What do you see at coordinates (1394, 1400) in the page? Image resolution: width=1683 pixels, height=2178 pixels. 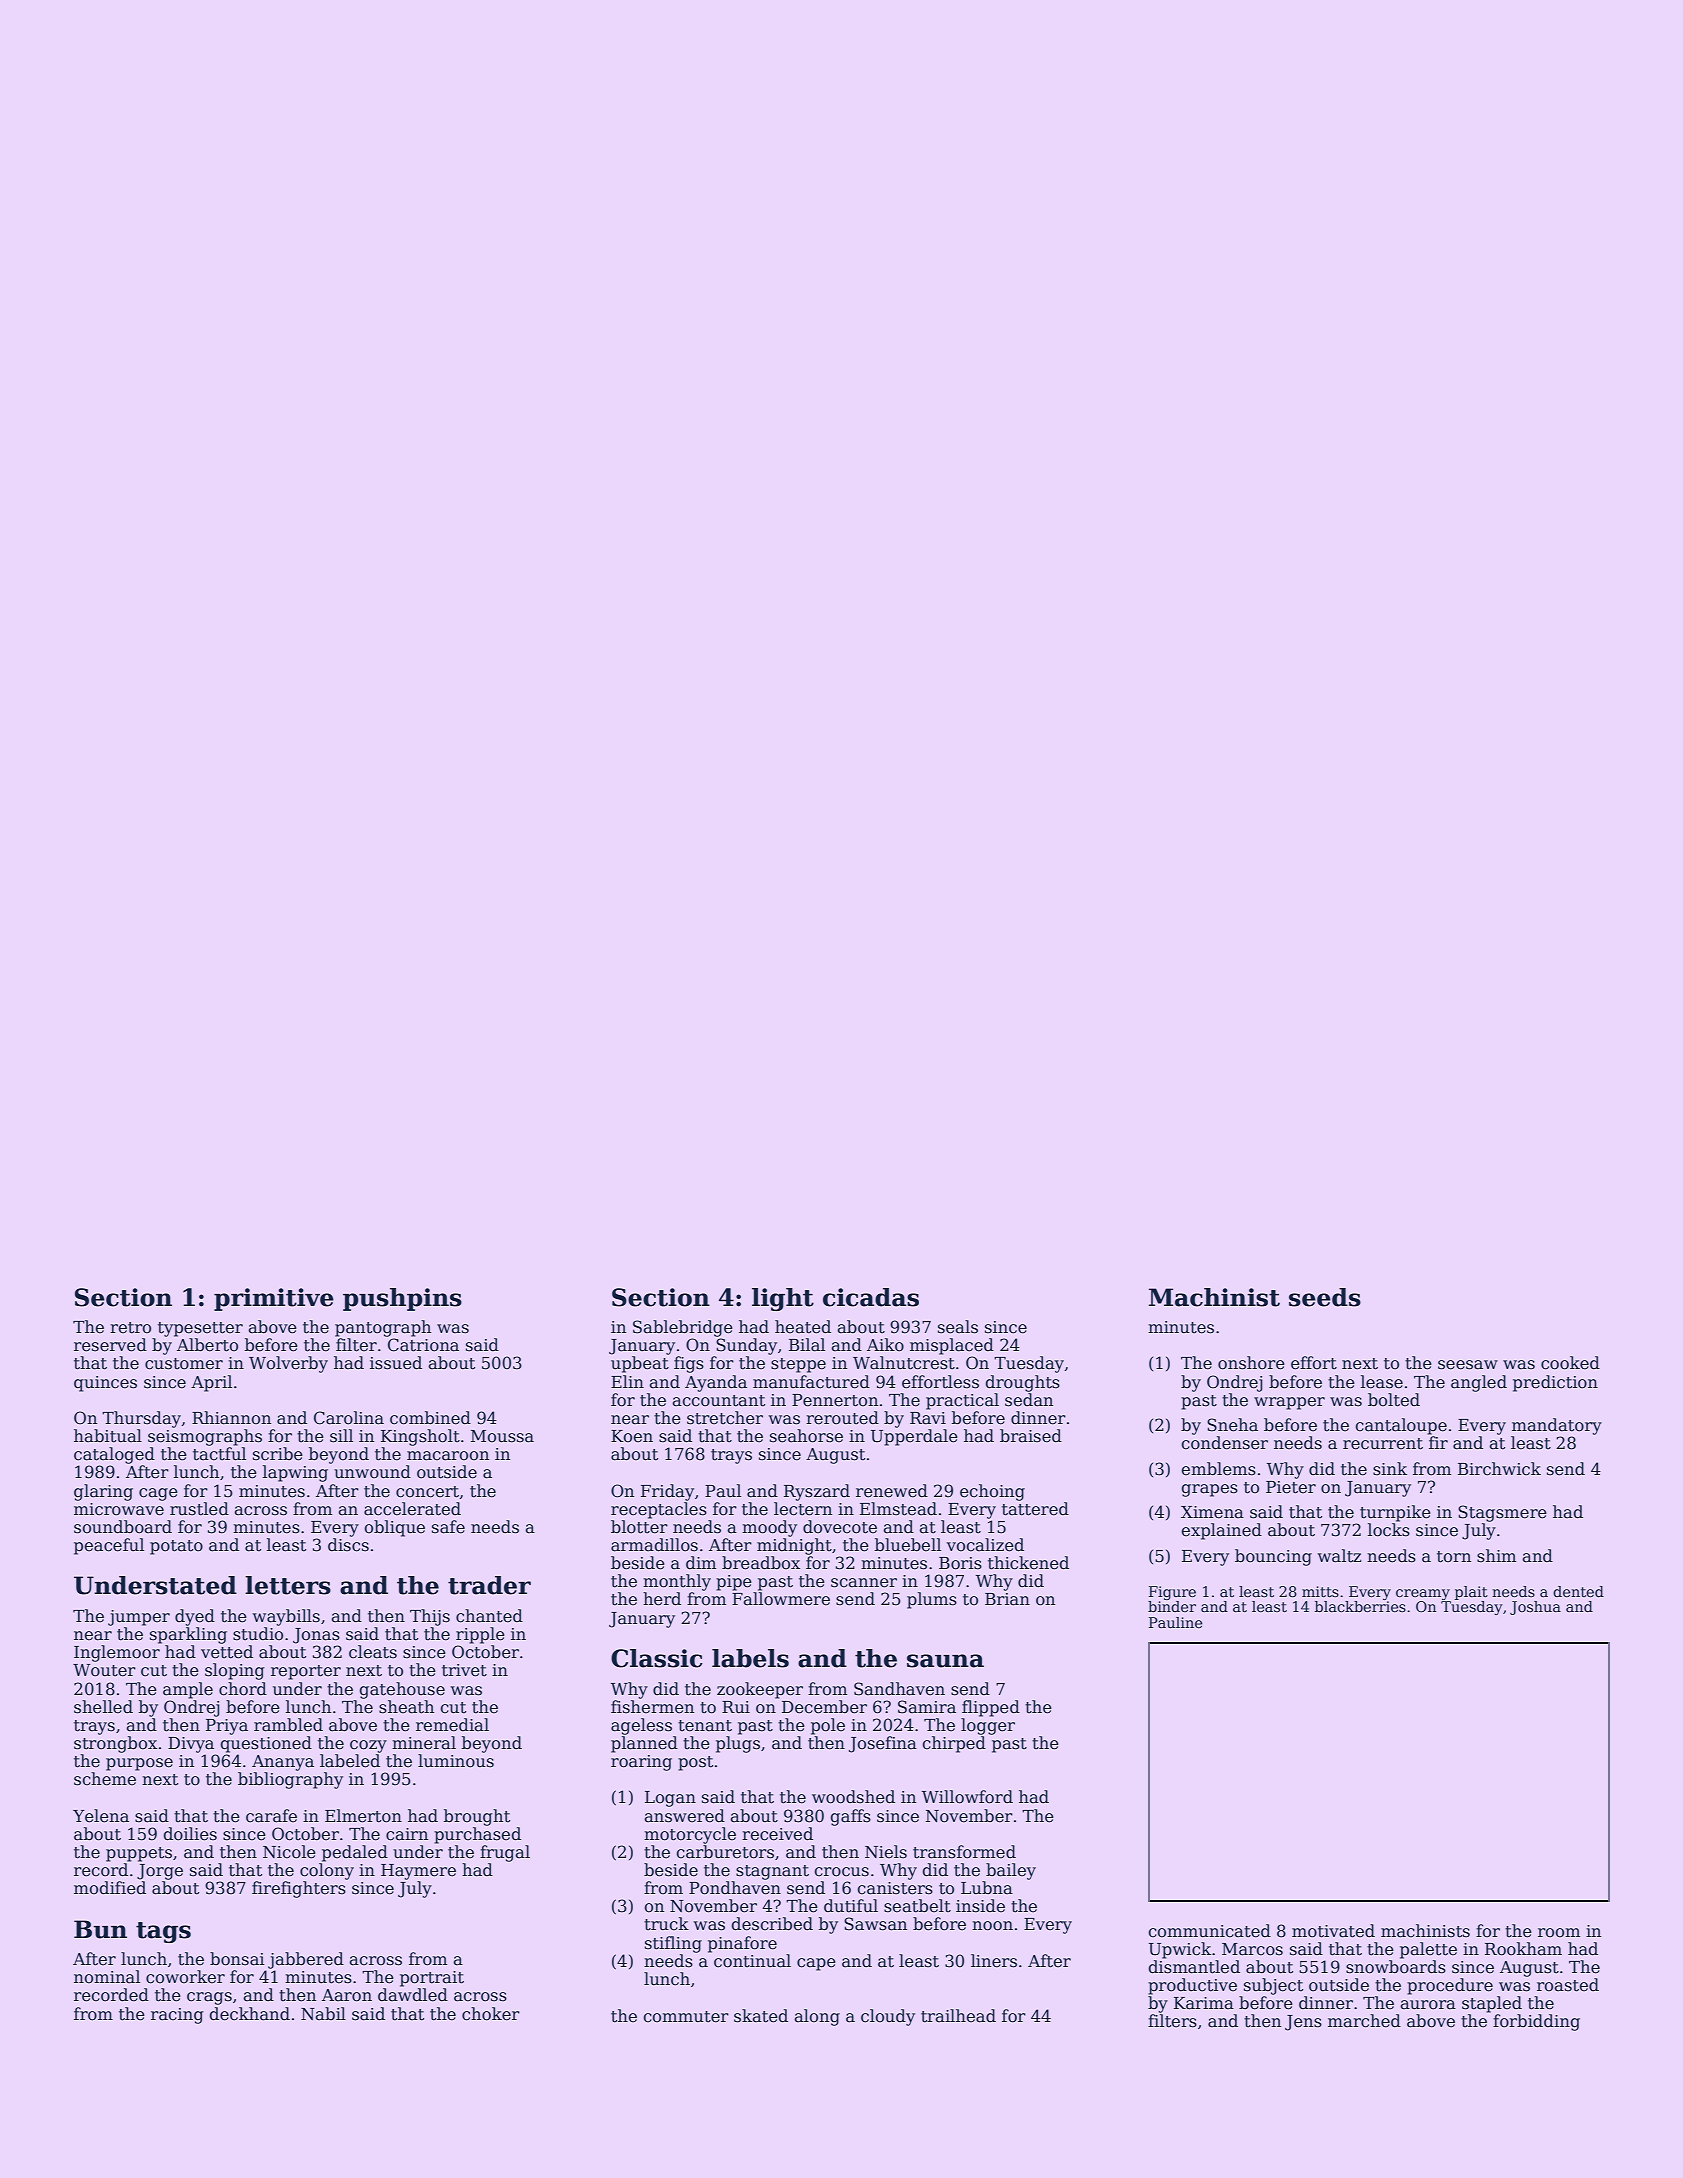 I see `bolted` at bounding box center [1394, 1400].
